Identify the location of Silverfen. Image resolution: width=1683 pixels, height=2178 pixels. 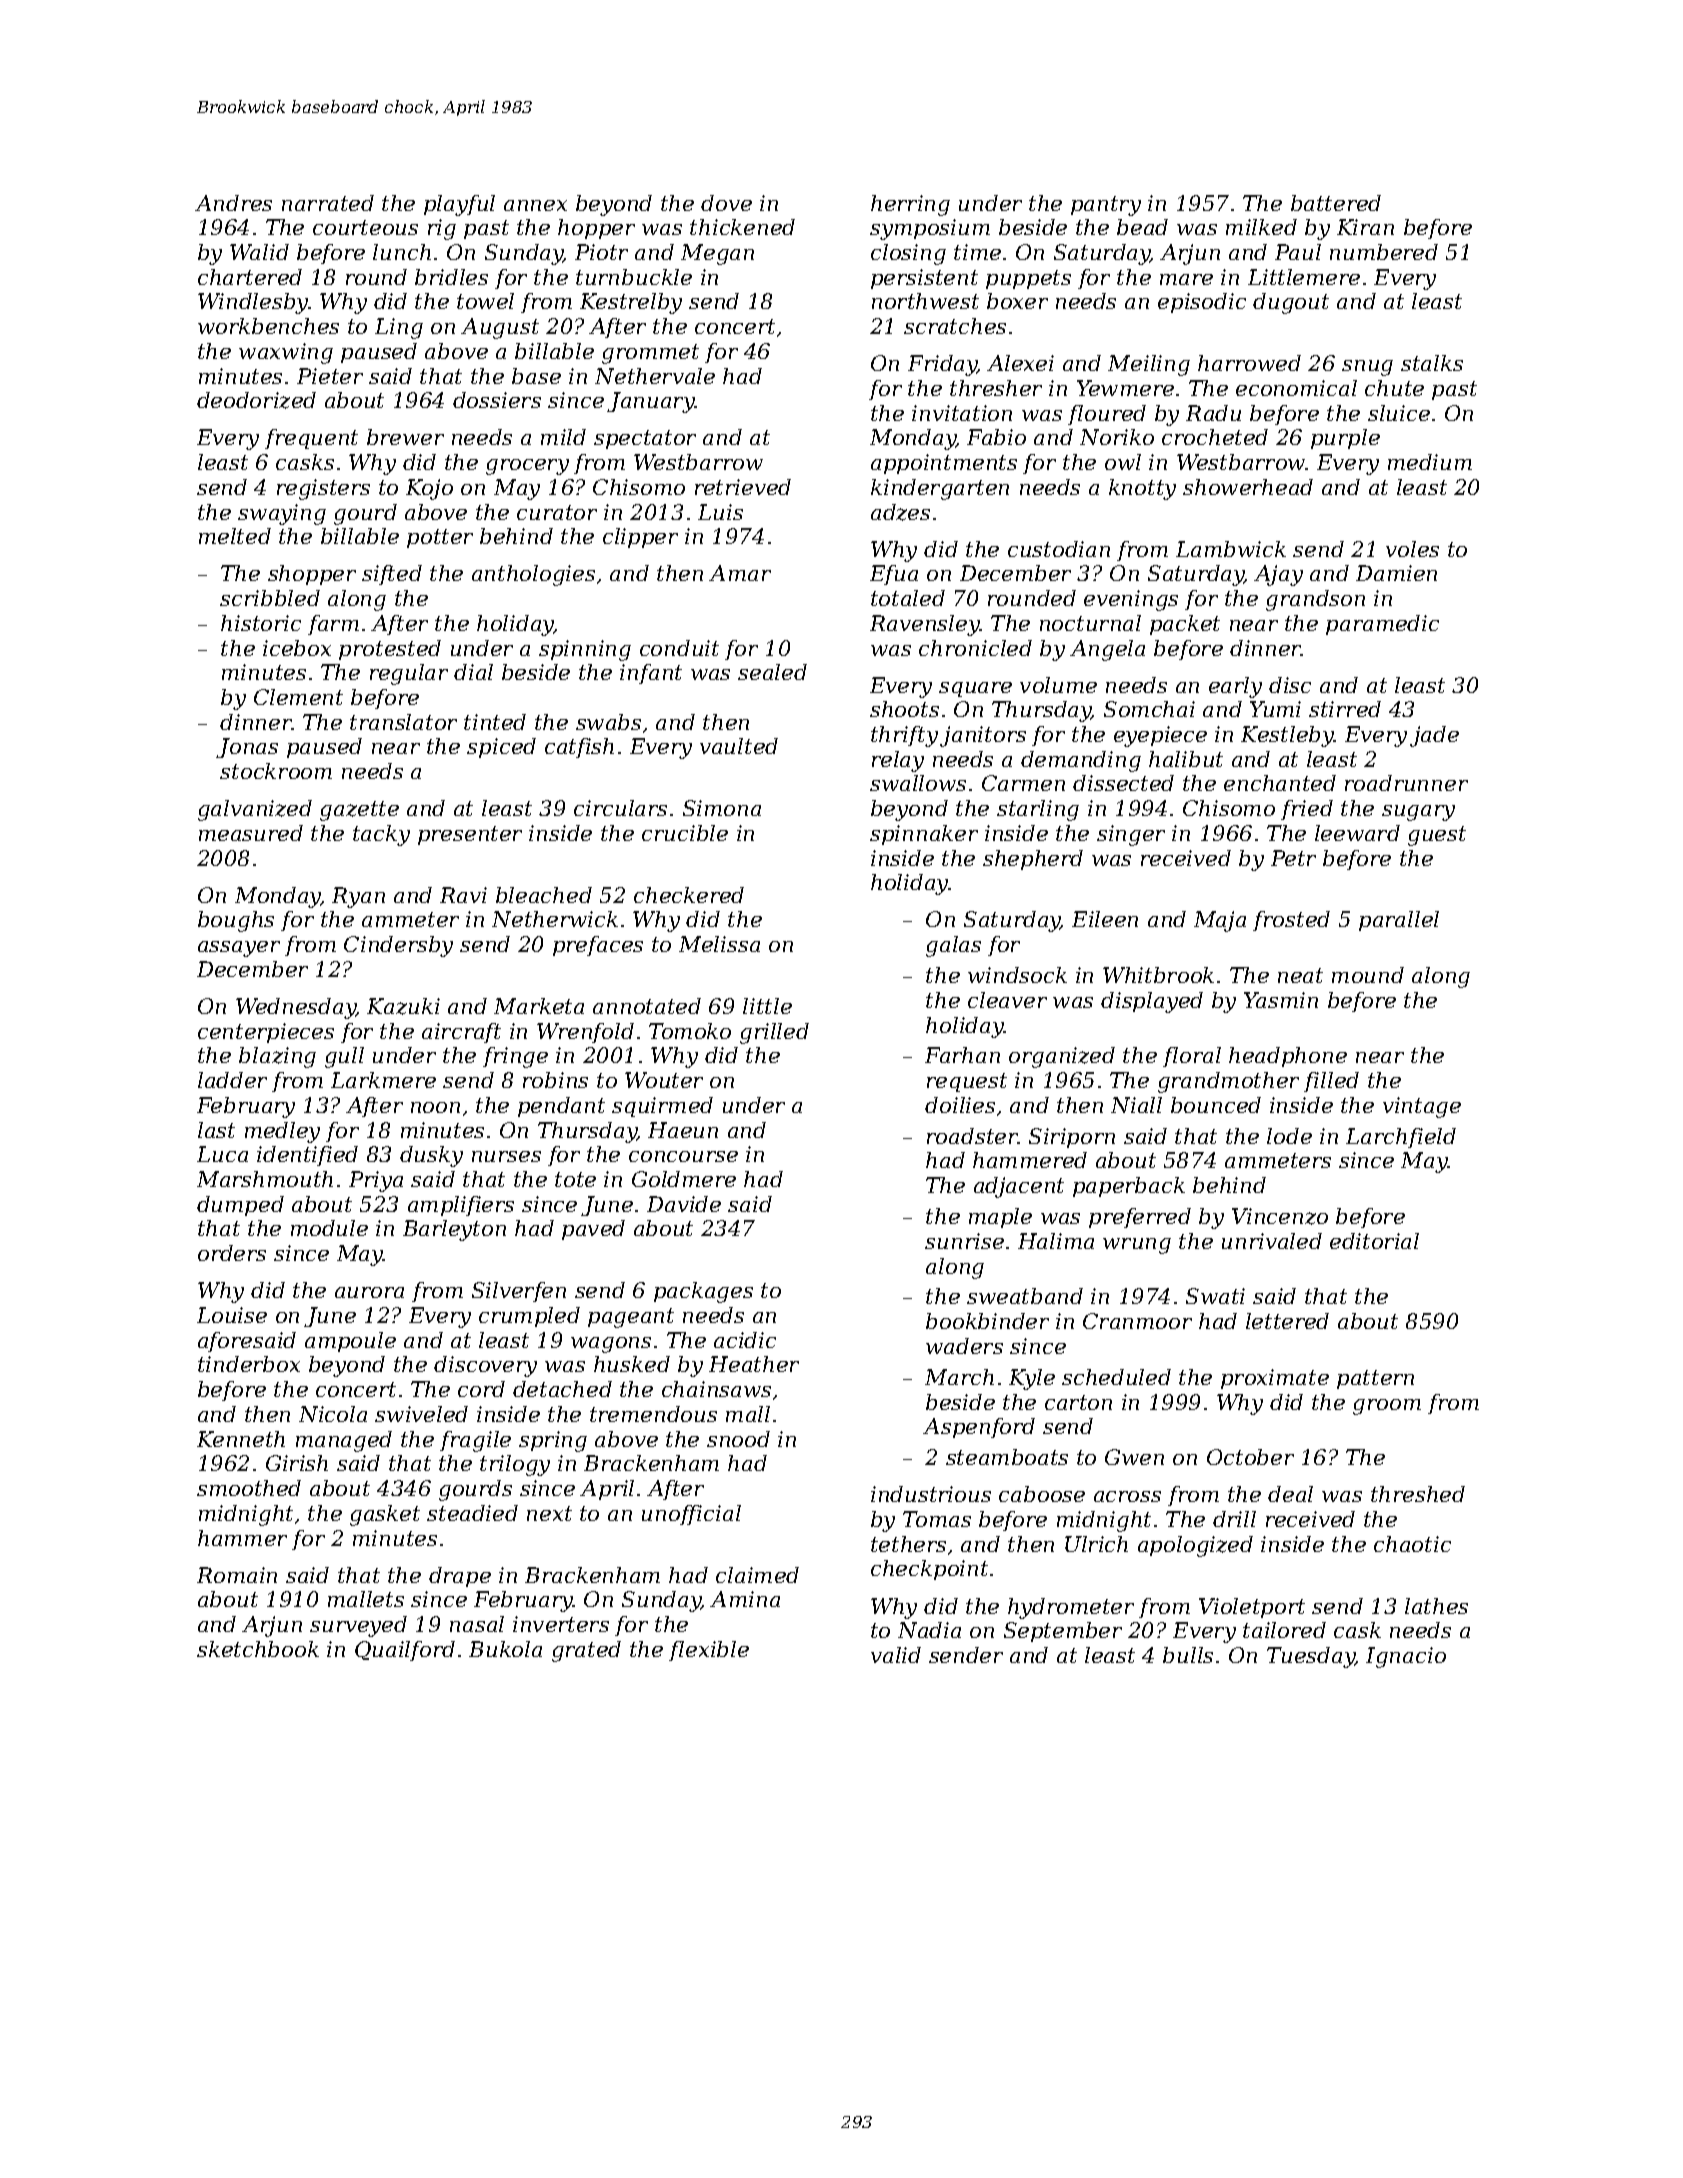
(519, 1292).
